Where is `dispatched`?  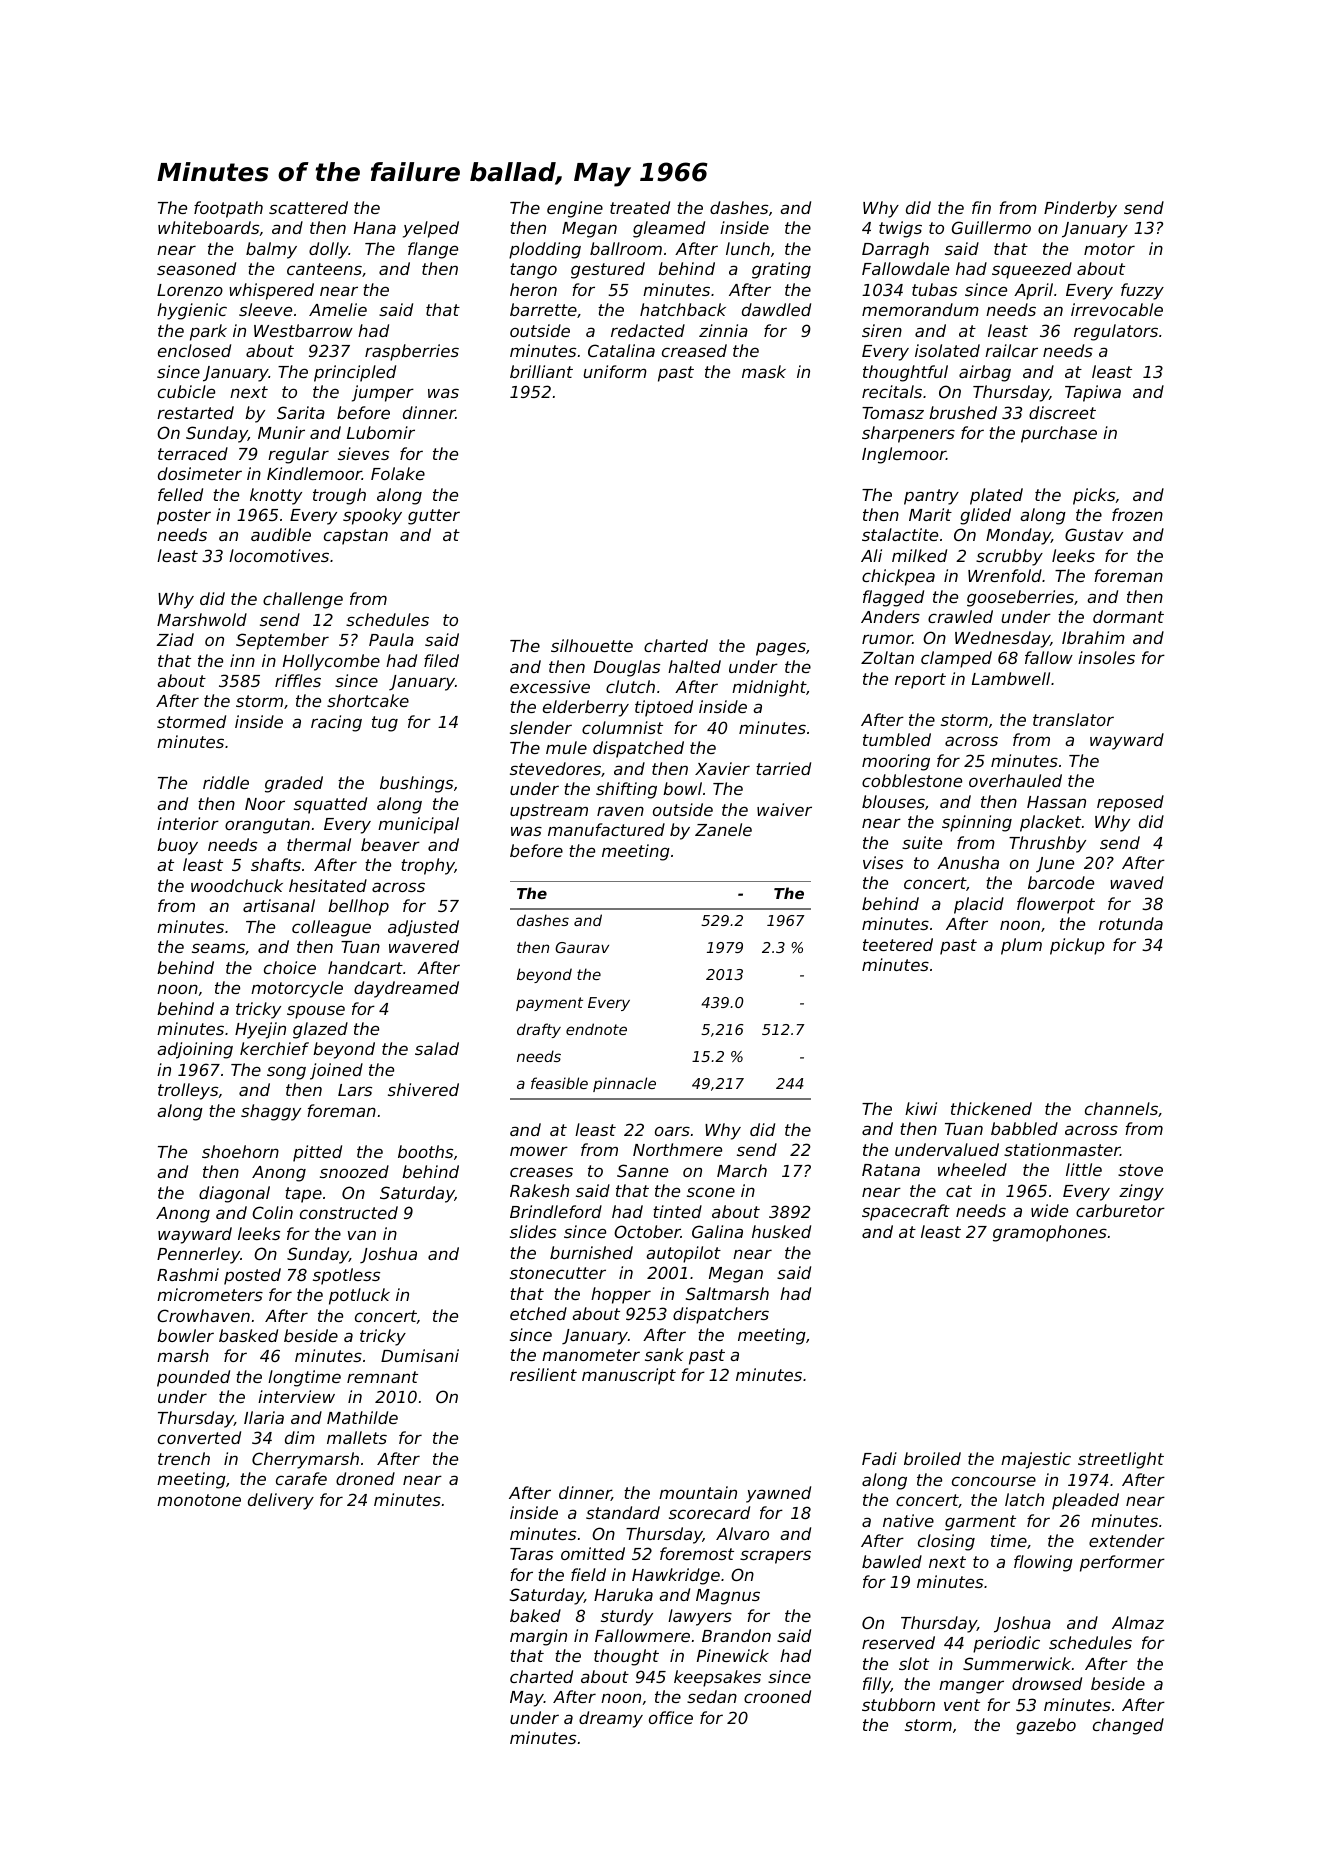
dispatched is located at coordinates (638, 749).
